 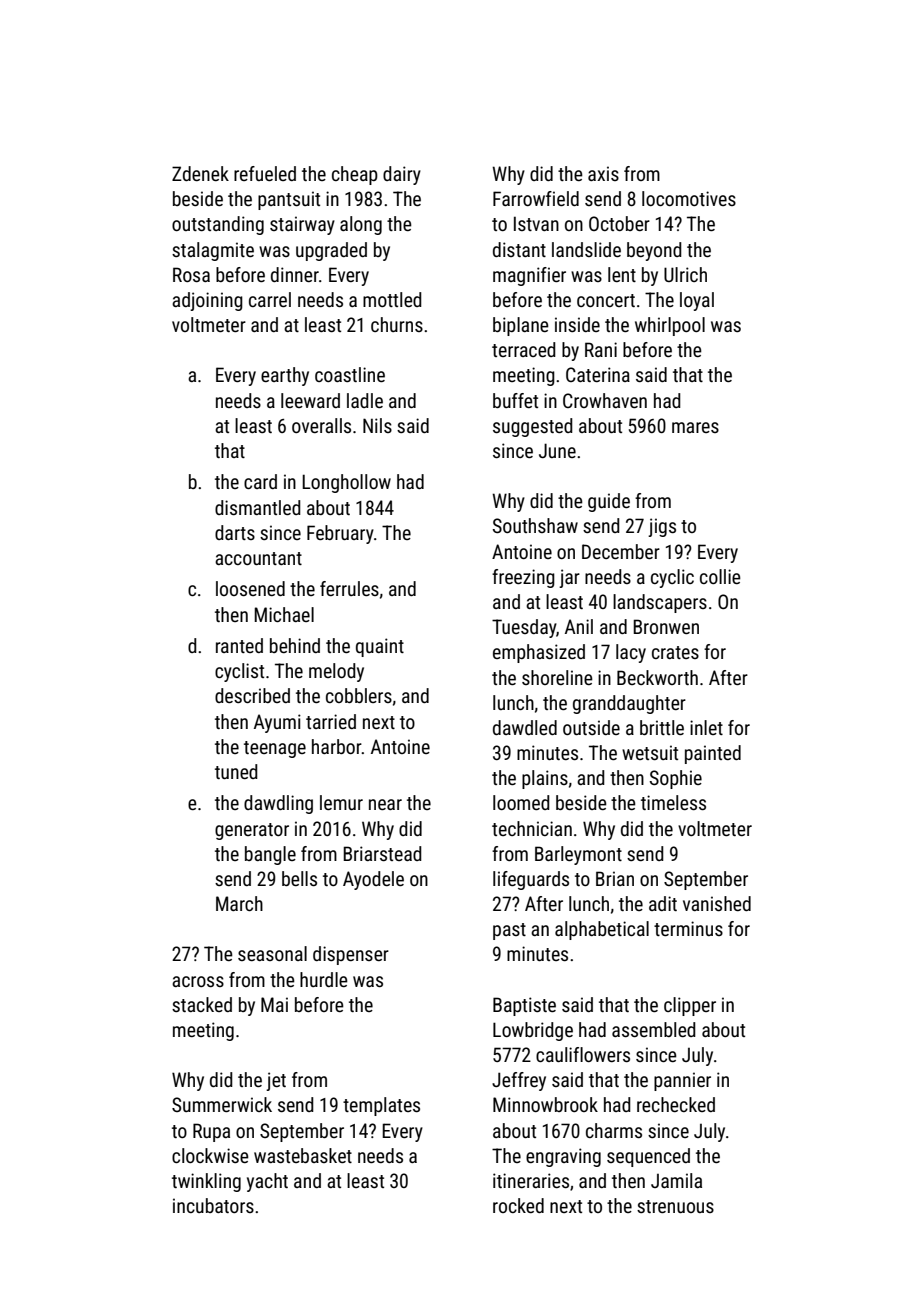 What do you see at coordinates (720, 576) in the page?
I see `collie` at bounding box center [720, 576].
